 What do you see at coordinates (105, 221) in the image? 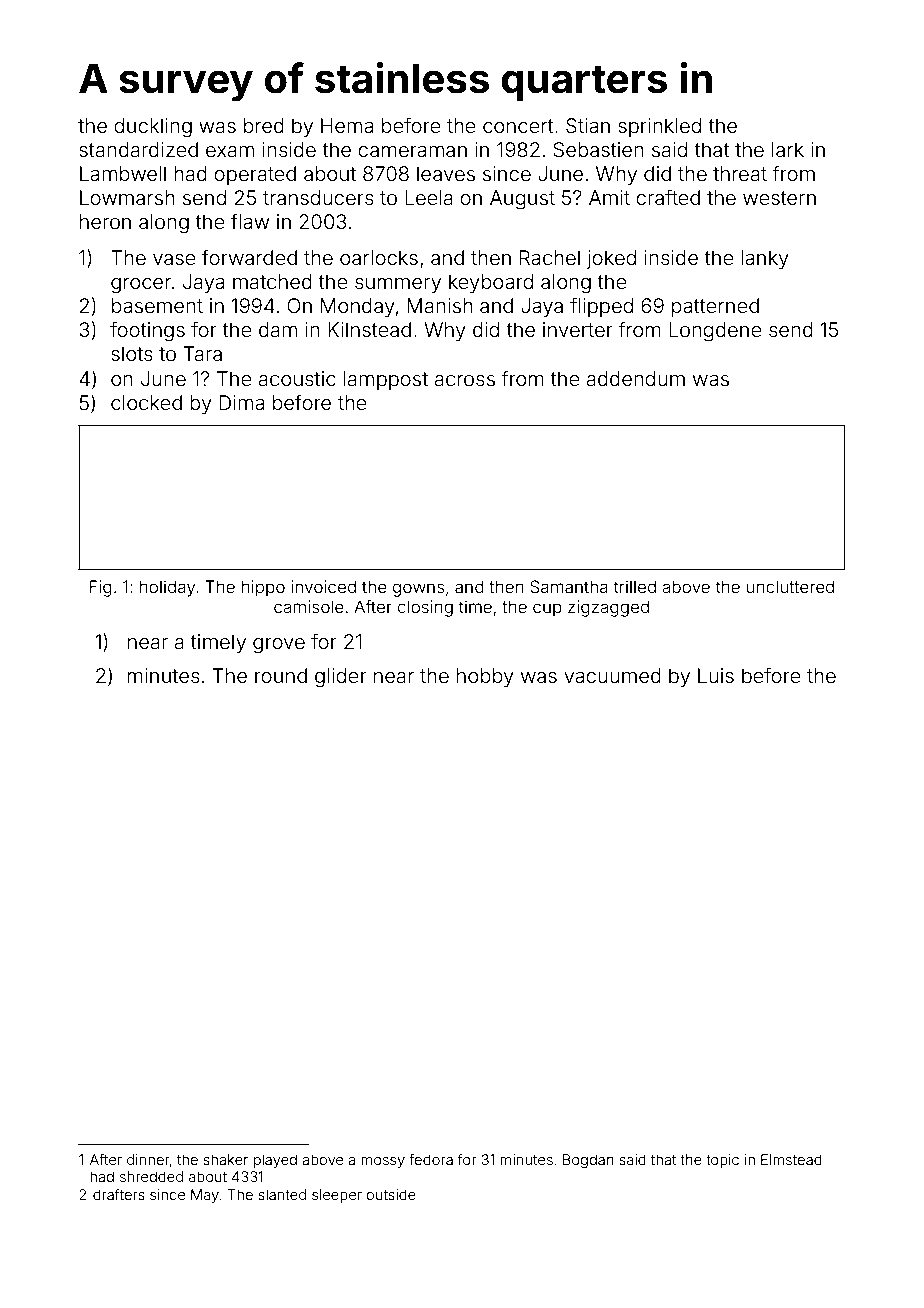
I see `heron` at bounding box center [105, 221].
